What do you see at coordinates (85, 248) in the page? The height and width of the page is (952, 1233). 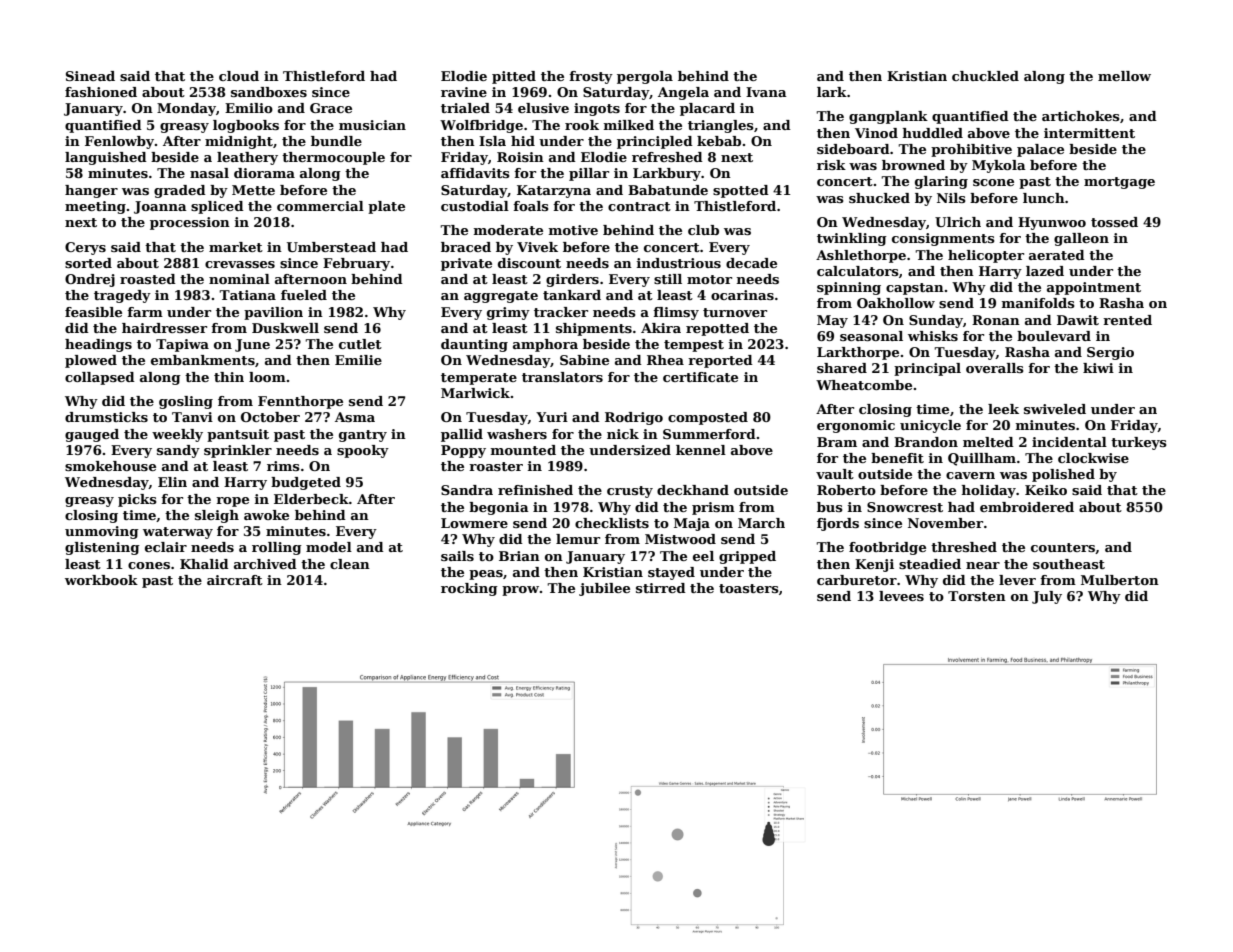 I see `Cerys` at bounding box center [85, 248].
